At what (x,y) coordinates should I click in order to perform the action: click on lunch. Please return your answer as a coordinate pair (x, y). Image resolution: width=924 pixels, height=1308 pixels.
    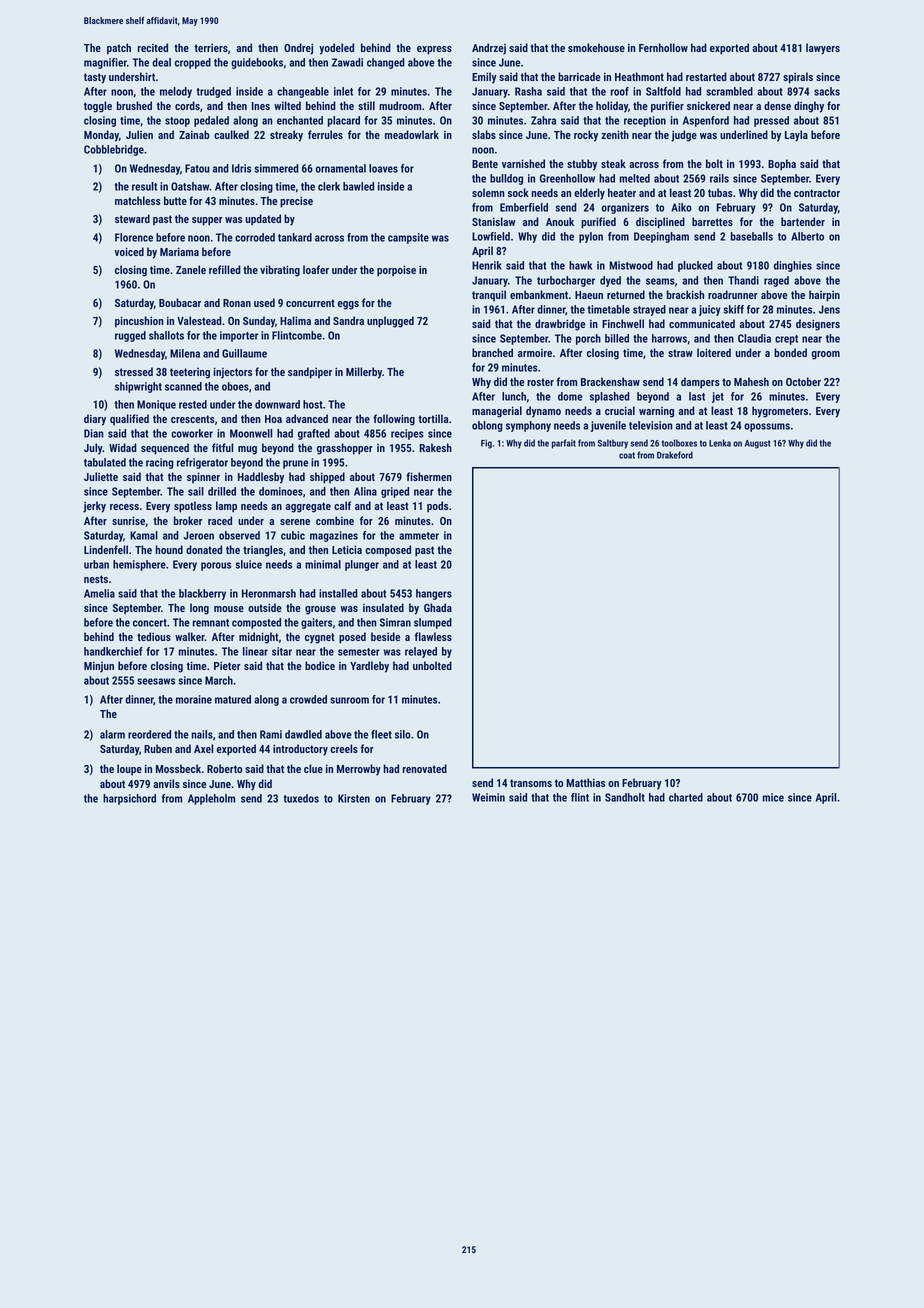
    Looking at the image, I should click on (514, 396).
